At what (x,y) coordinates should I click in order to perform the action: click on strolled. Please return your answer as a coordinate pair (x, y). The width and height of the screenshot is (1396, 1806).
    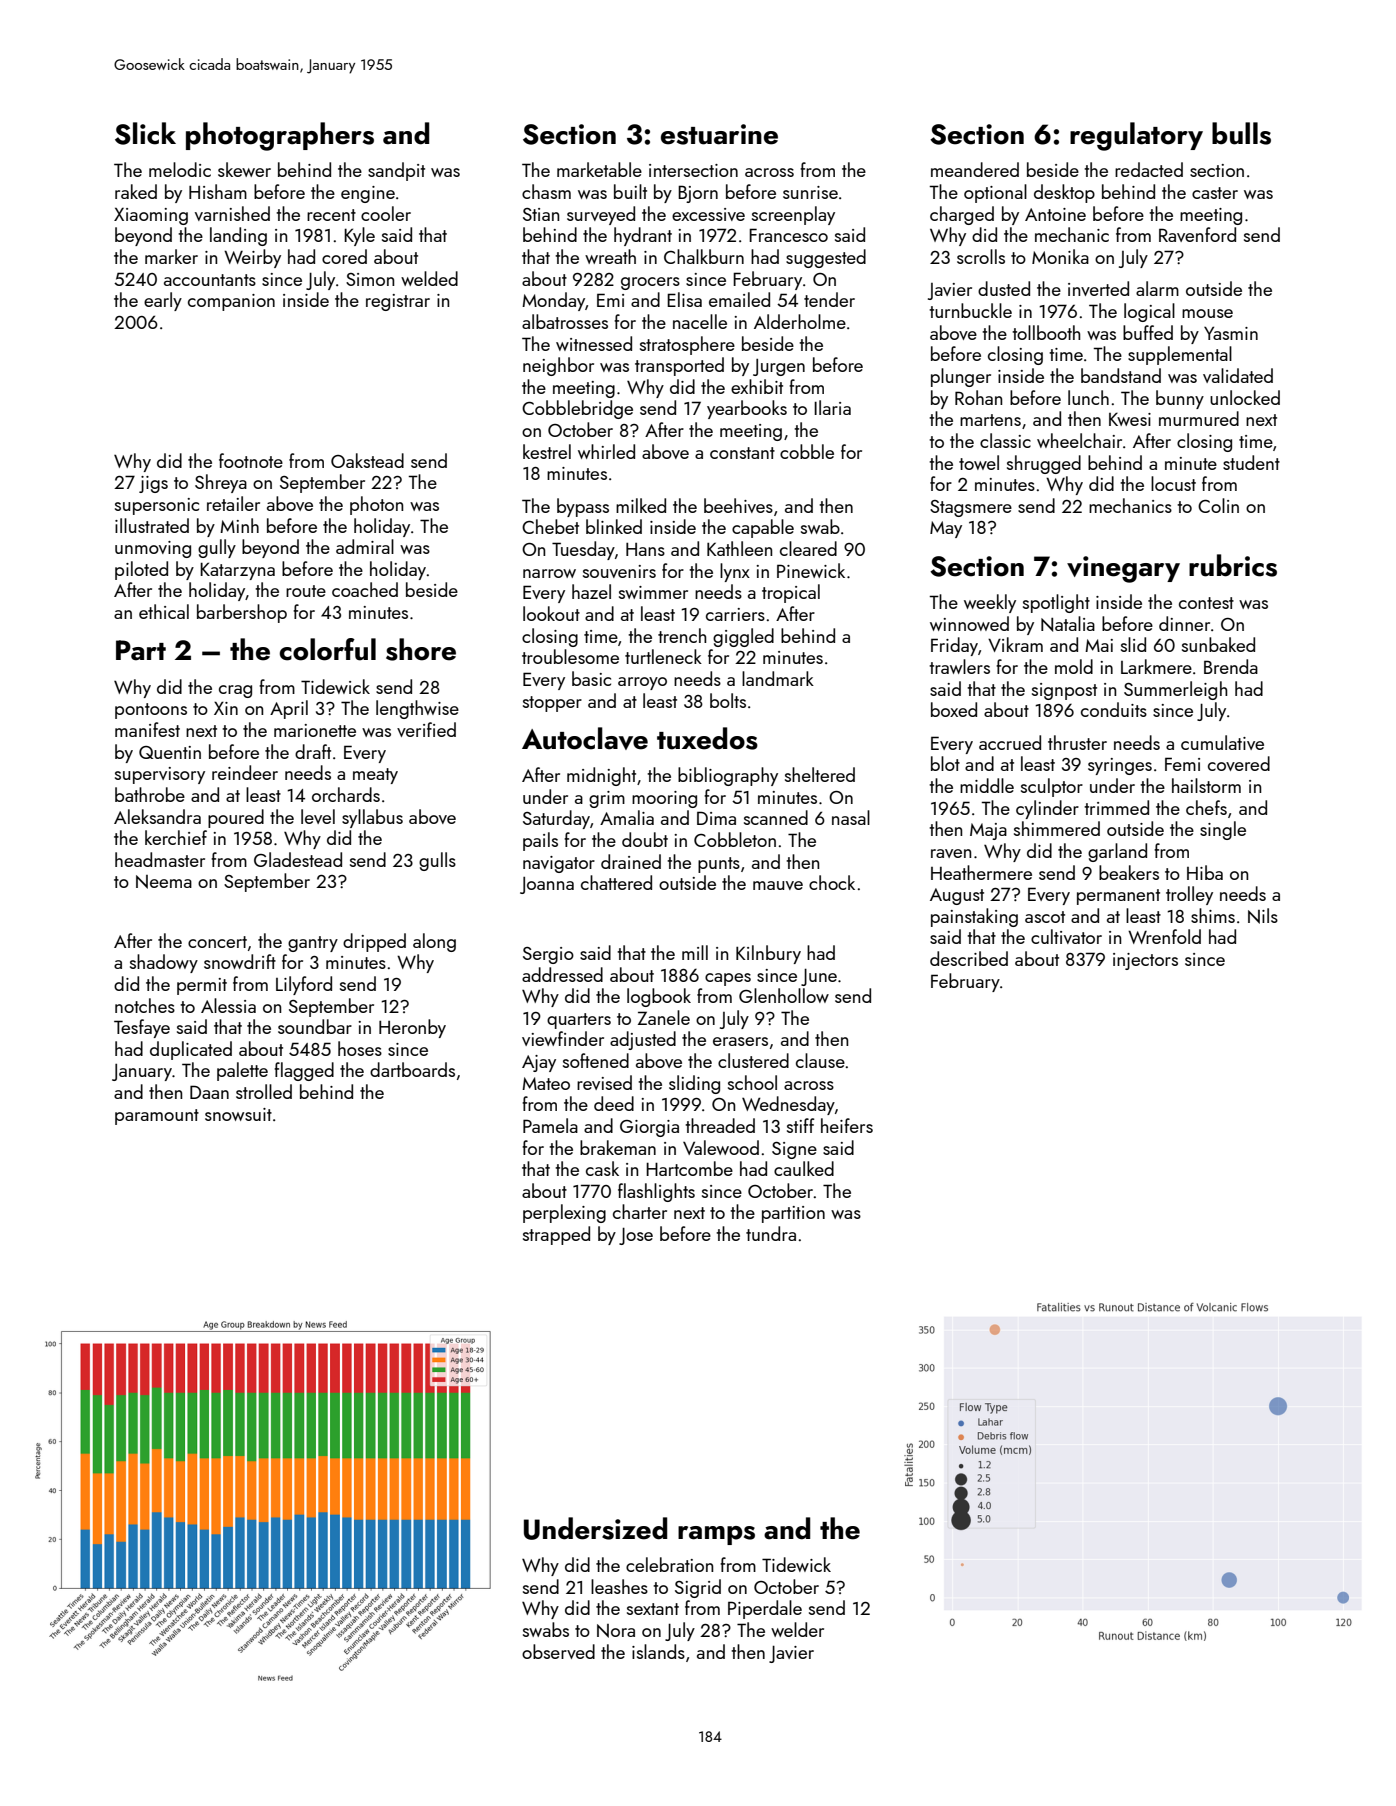
    Looking at the image, I should click on (264, 1091).
